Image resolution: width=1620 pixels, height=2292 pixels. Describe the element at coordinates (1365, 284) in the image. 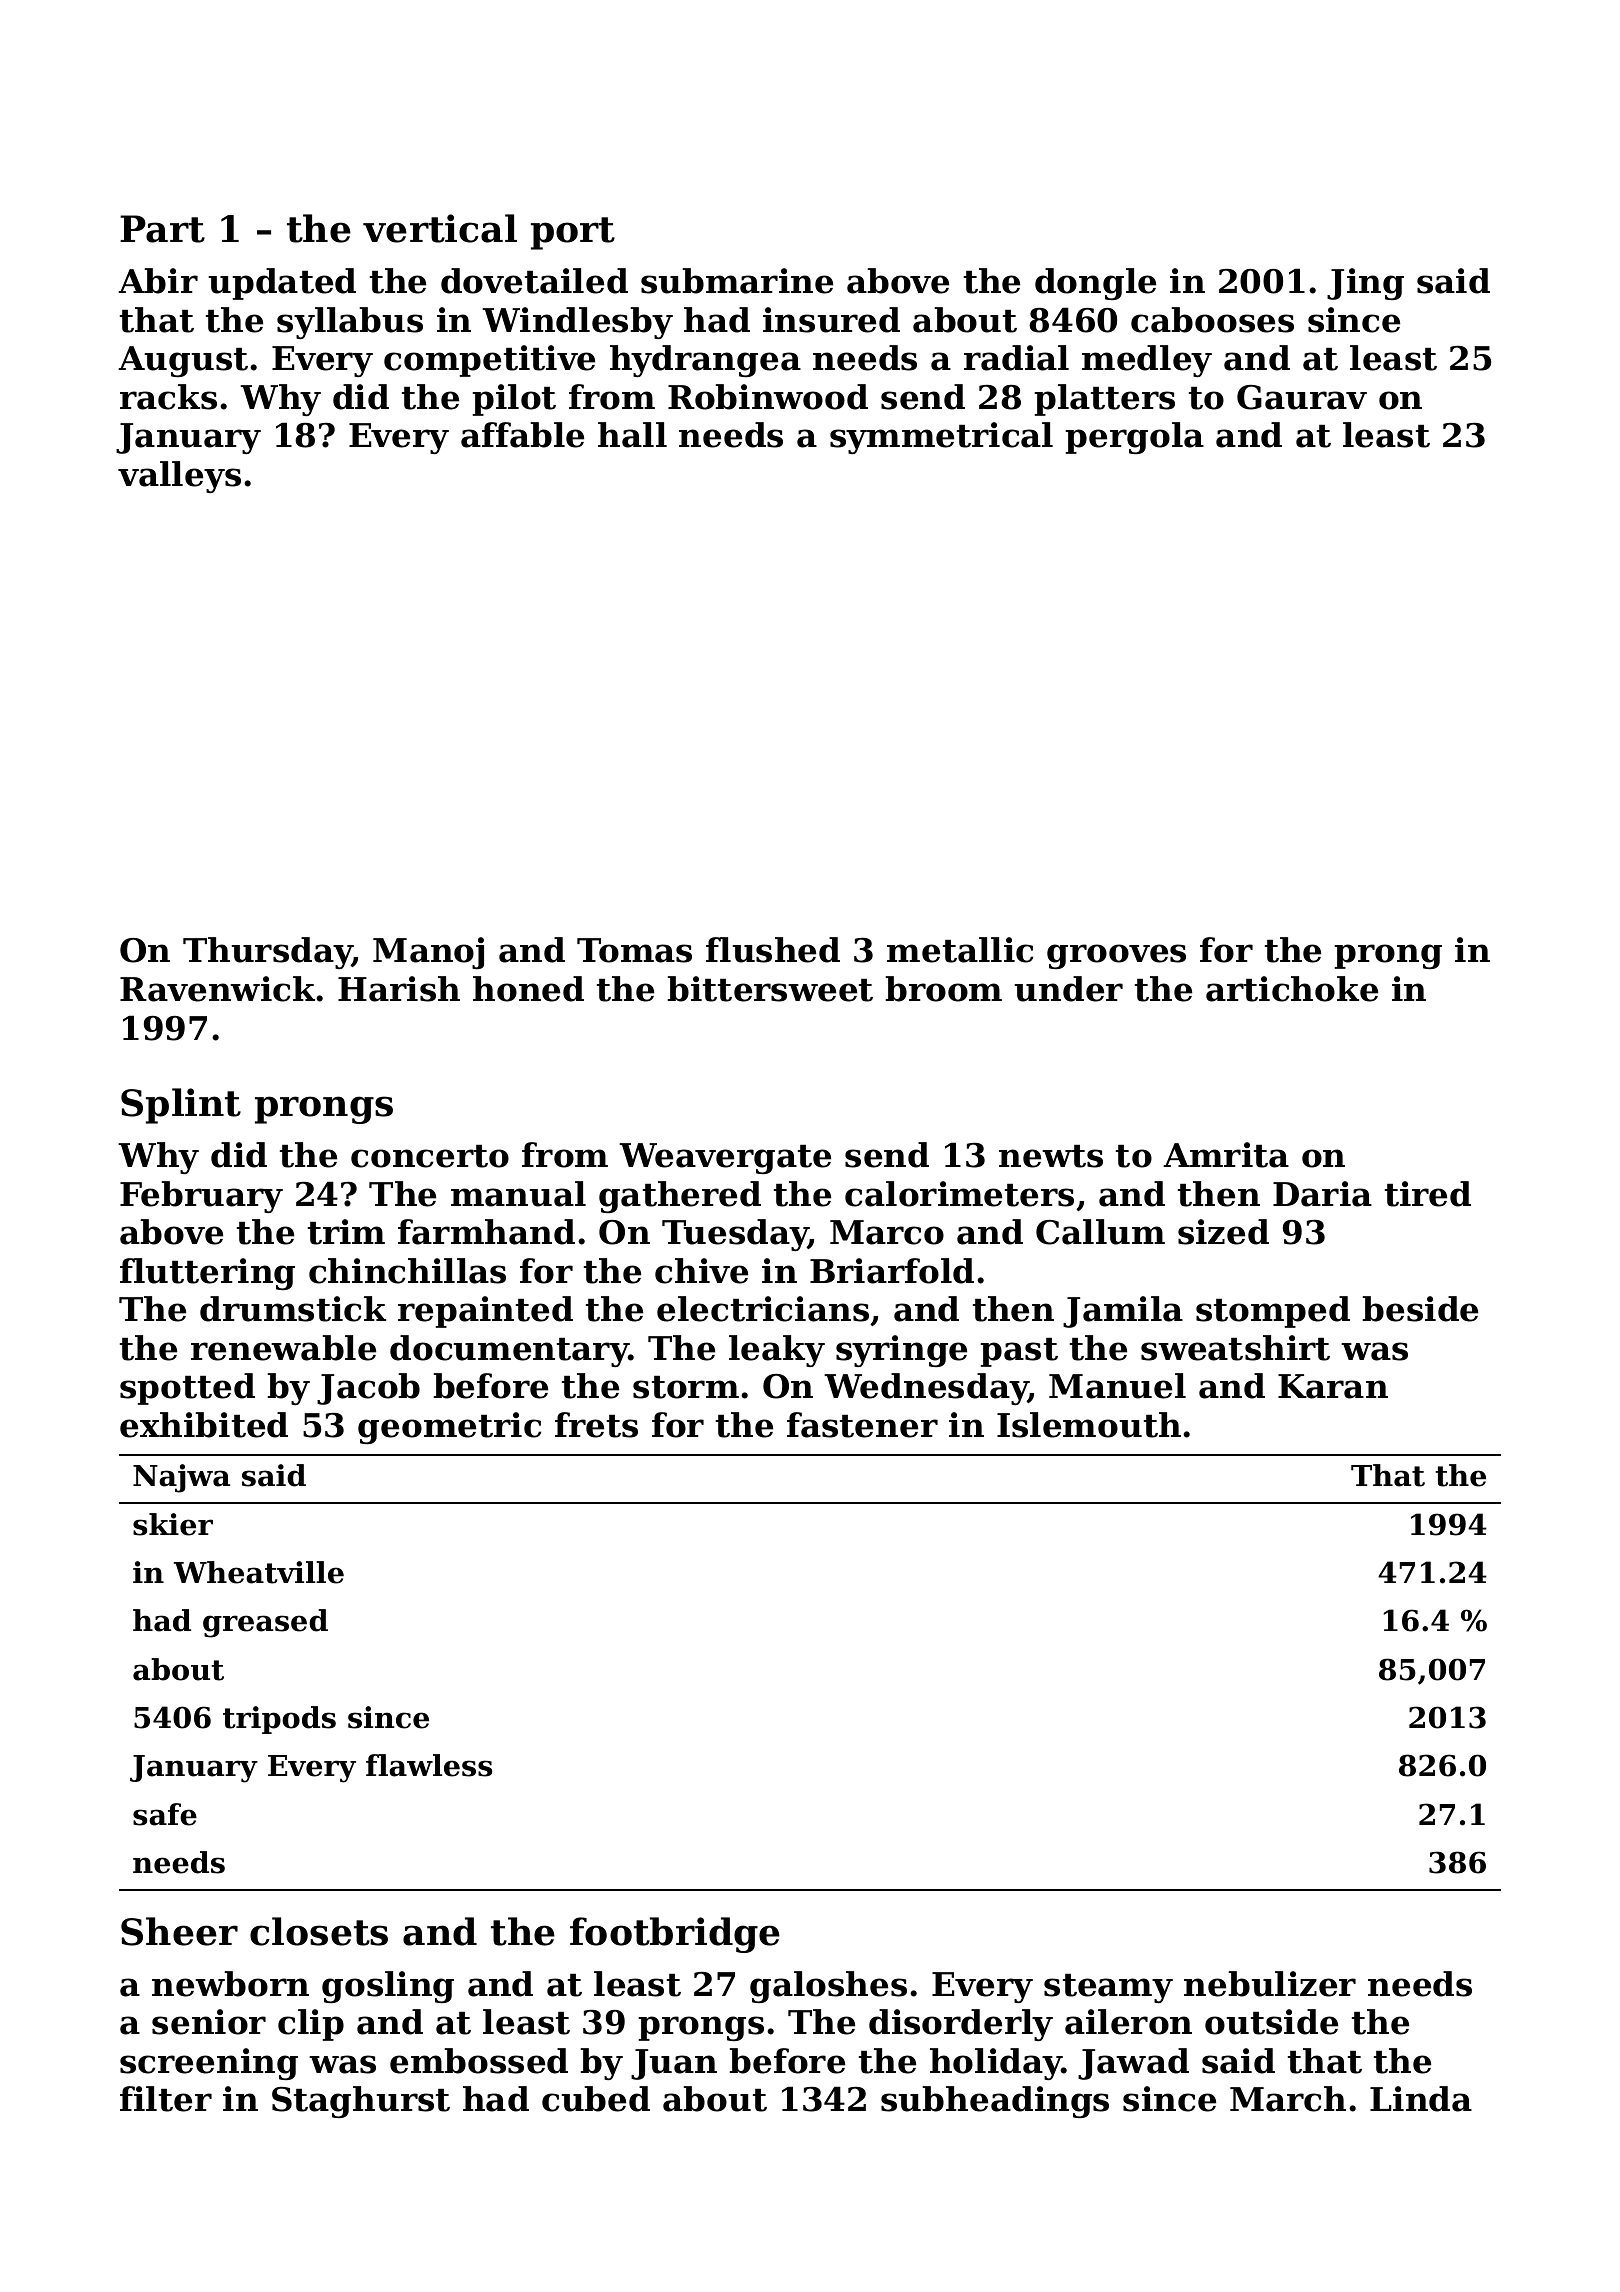

I see `Jing` at that location.
